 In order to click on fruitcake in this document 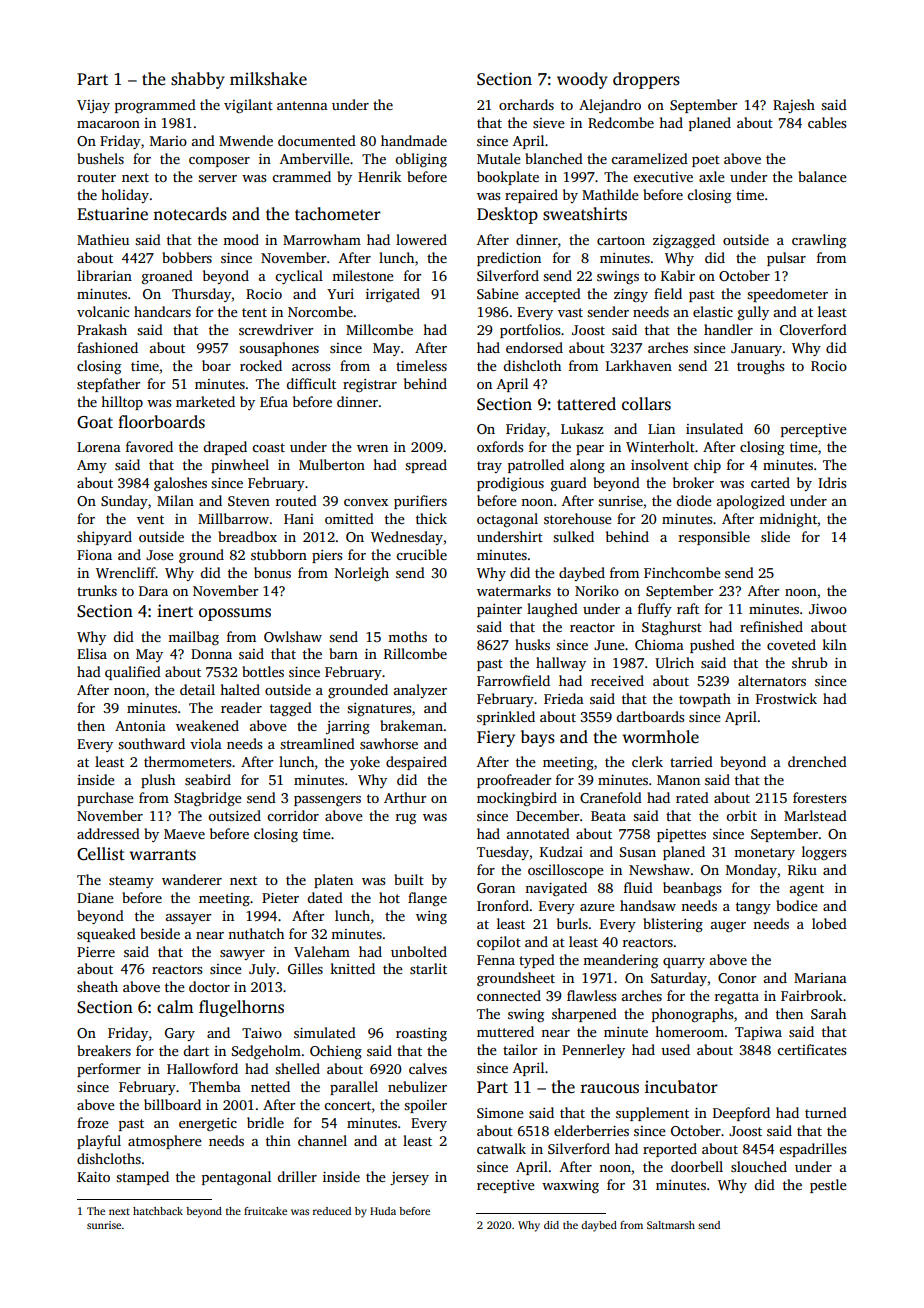, I will do `click(265, 1211)`.
